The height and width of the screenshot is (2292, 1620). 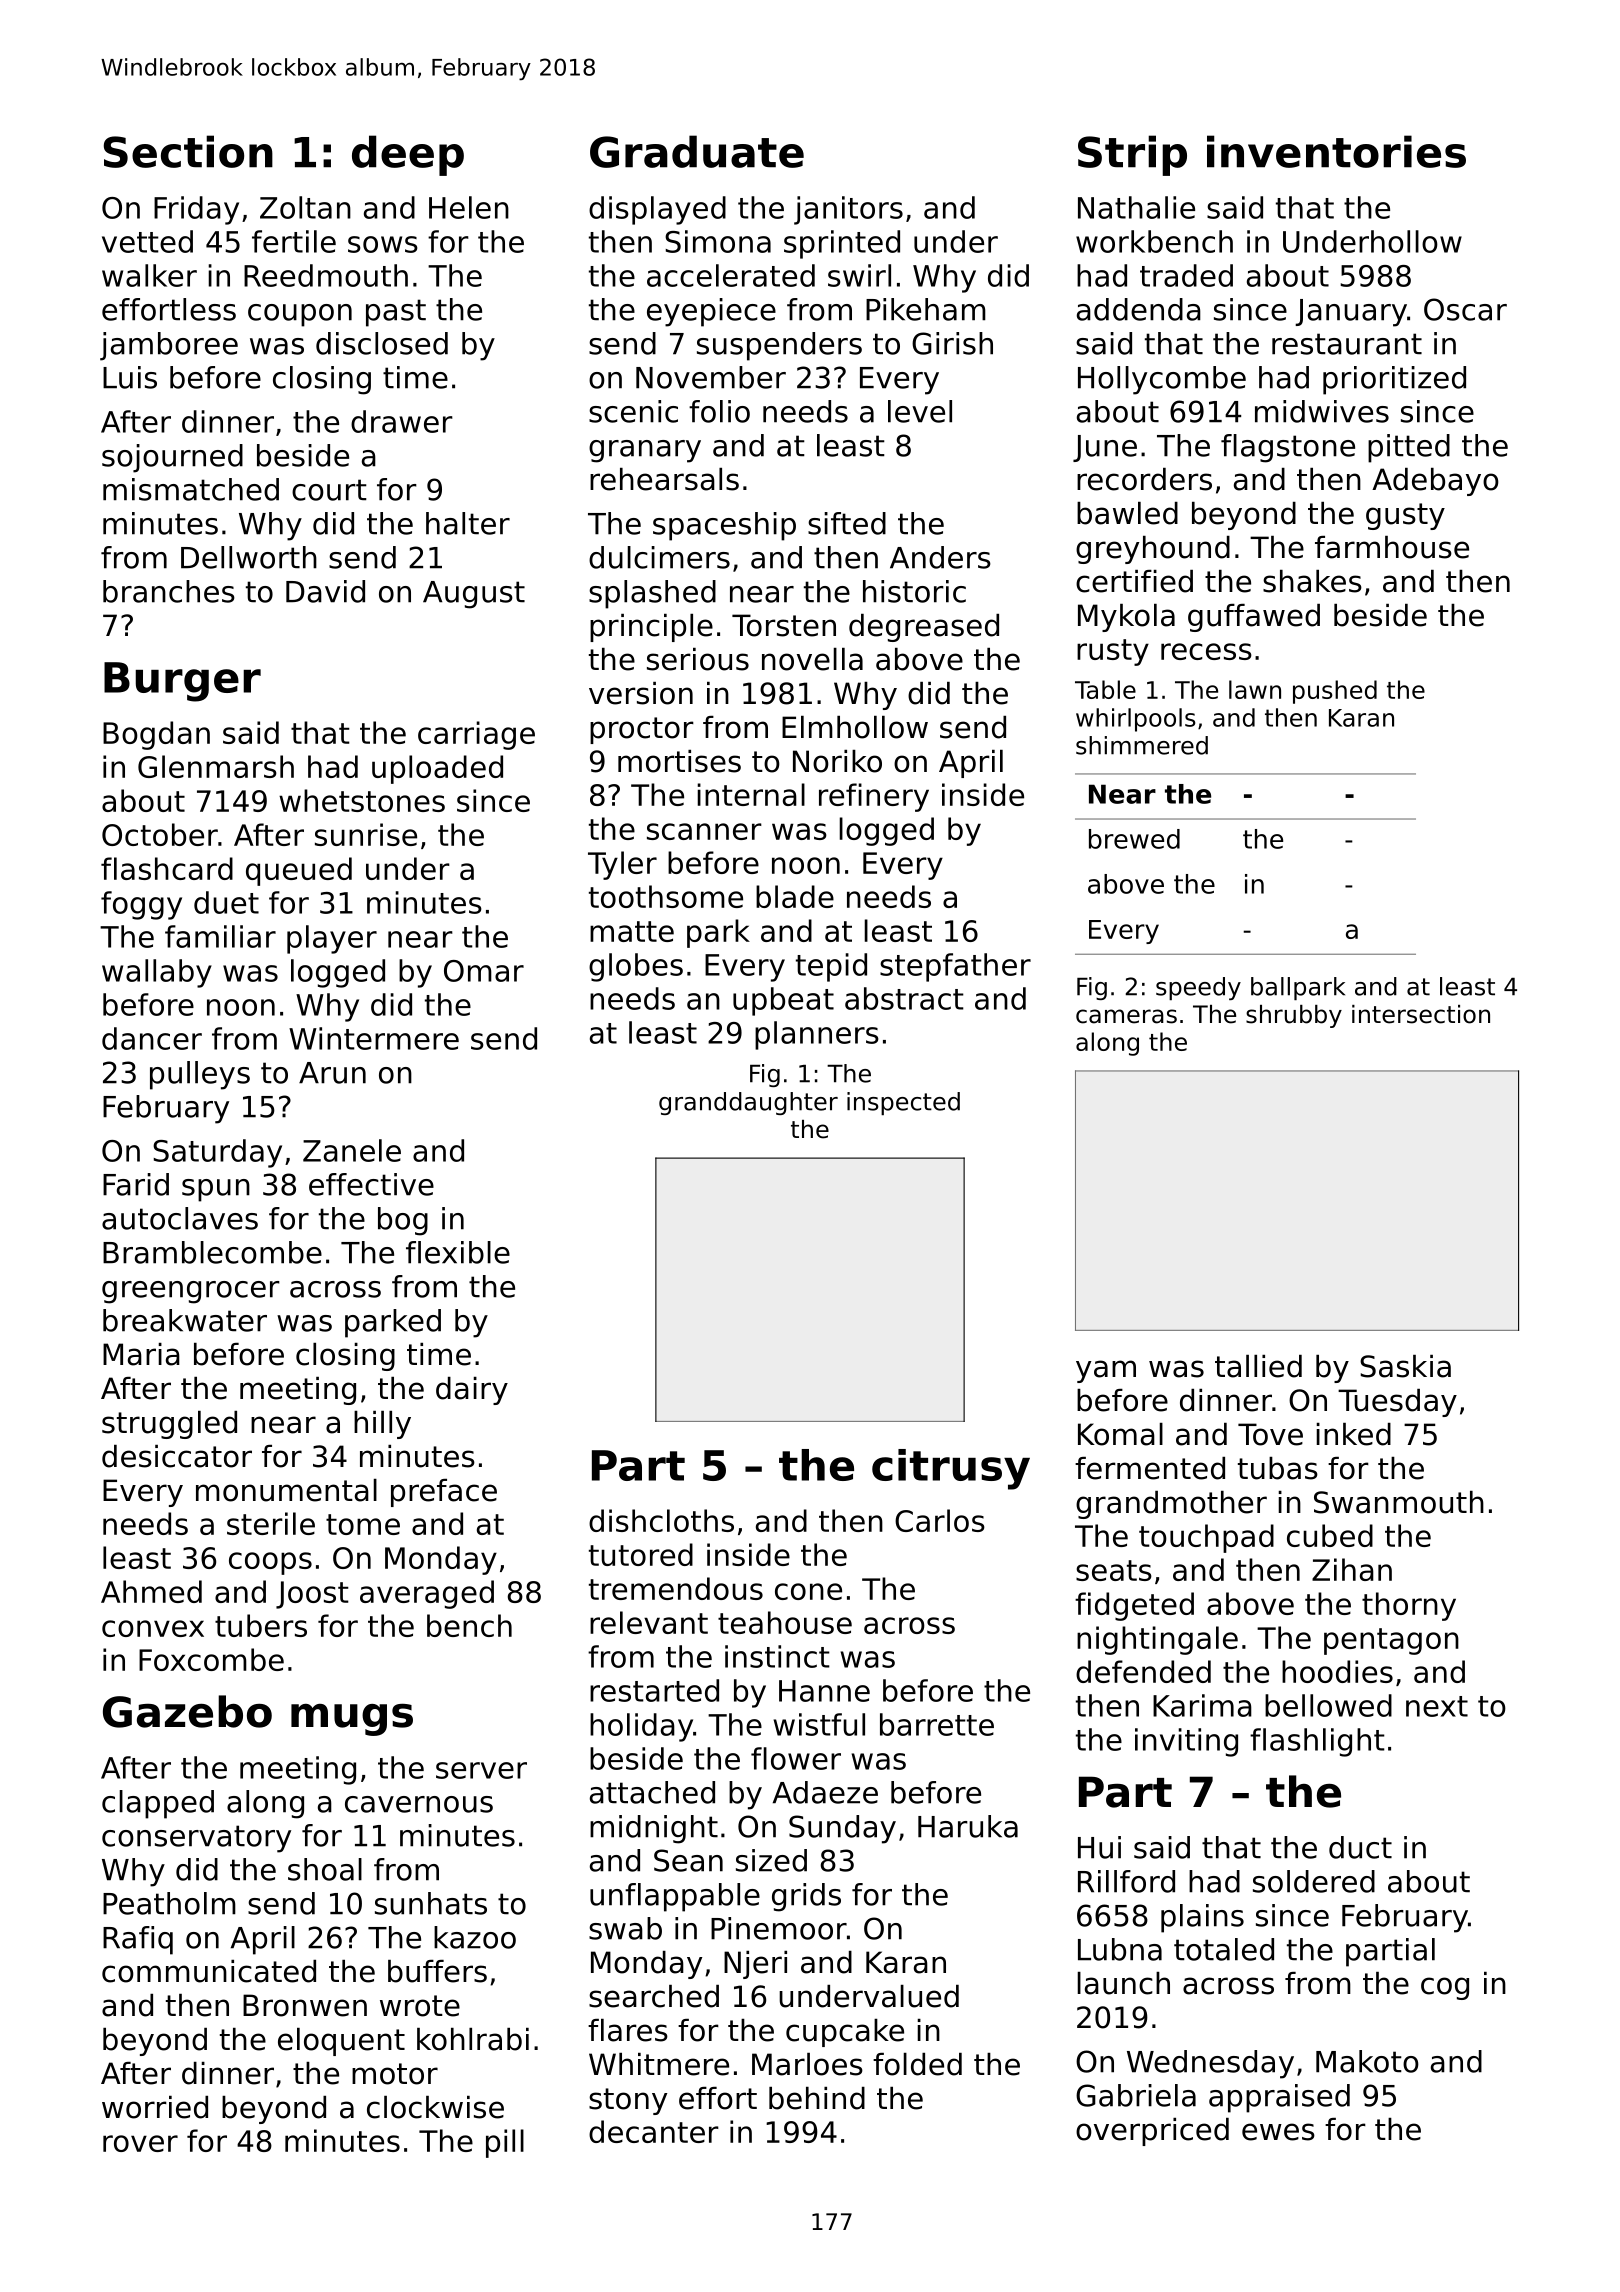 What do you see at coordinates (1465, 309) in the screenshot?
I see `Oscar` at bounding box center [1465, 309].
